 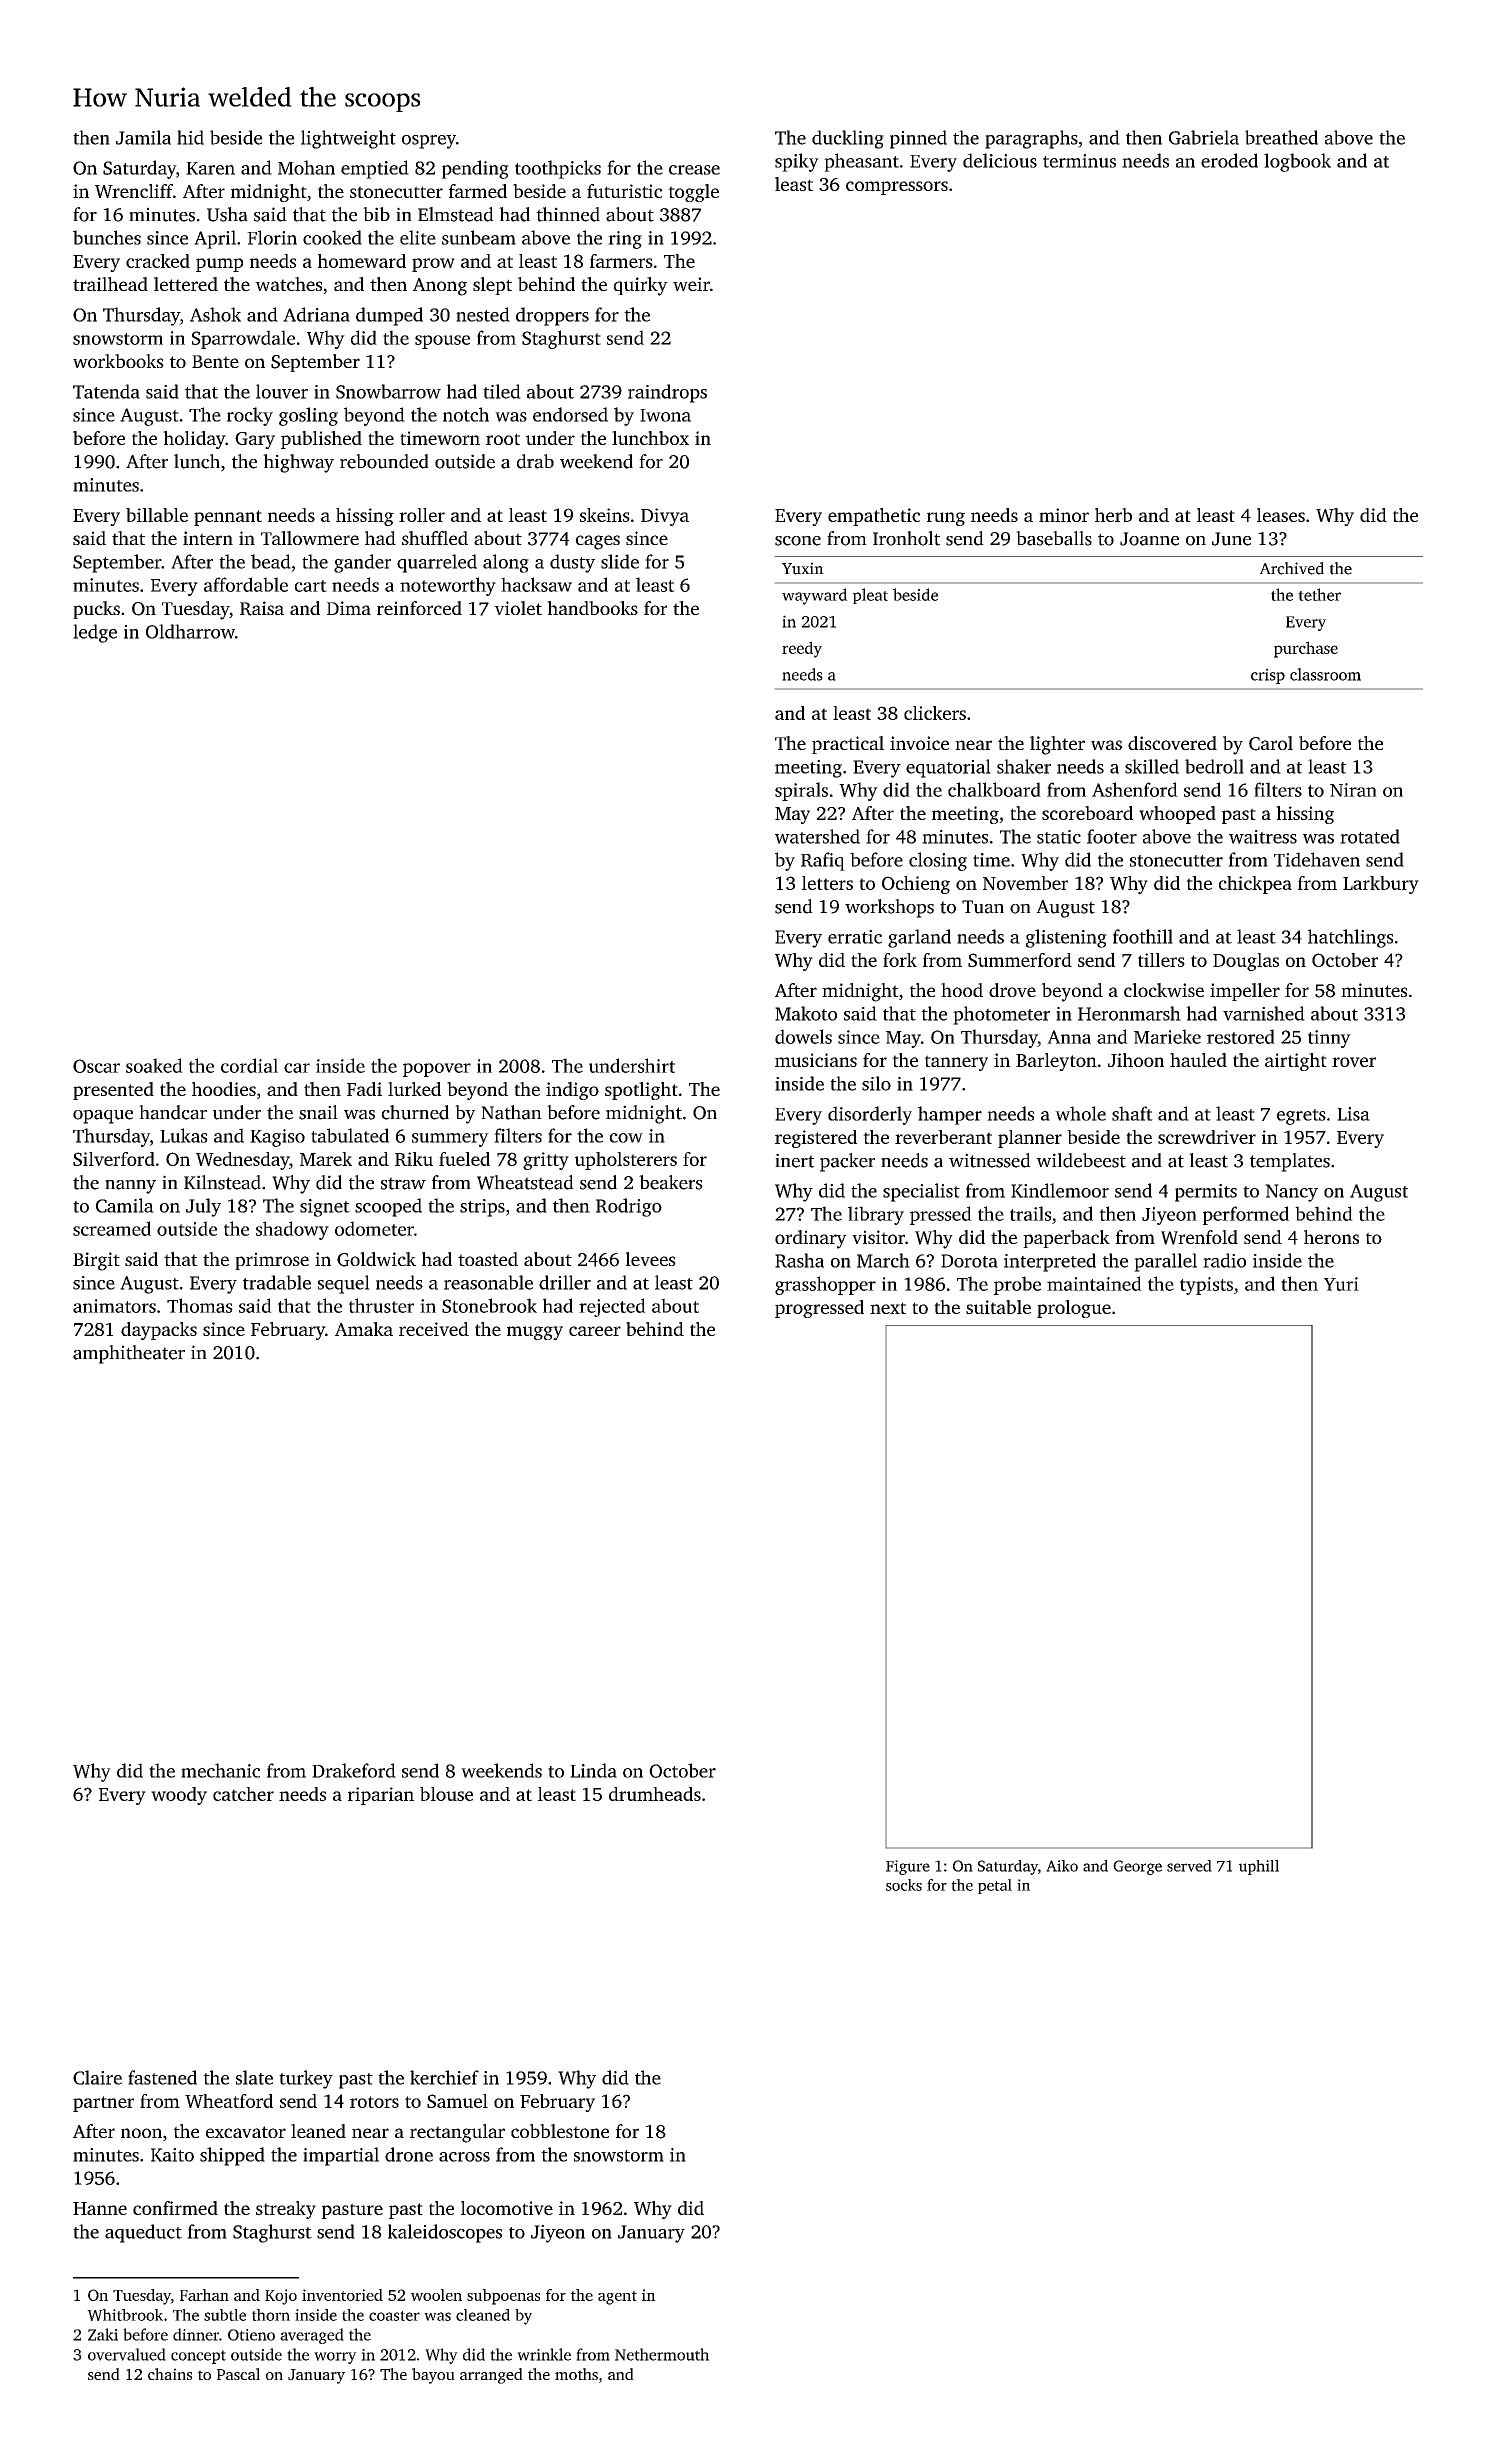 I want to click on Thomas, so click(x=200, y=1305).
